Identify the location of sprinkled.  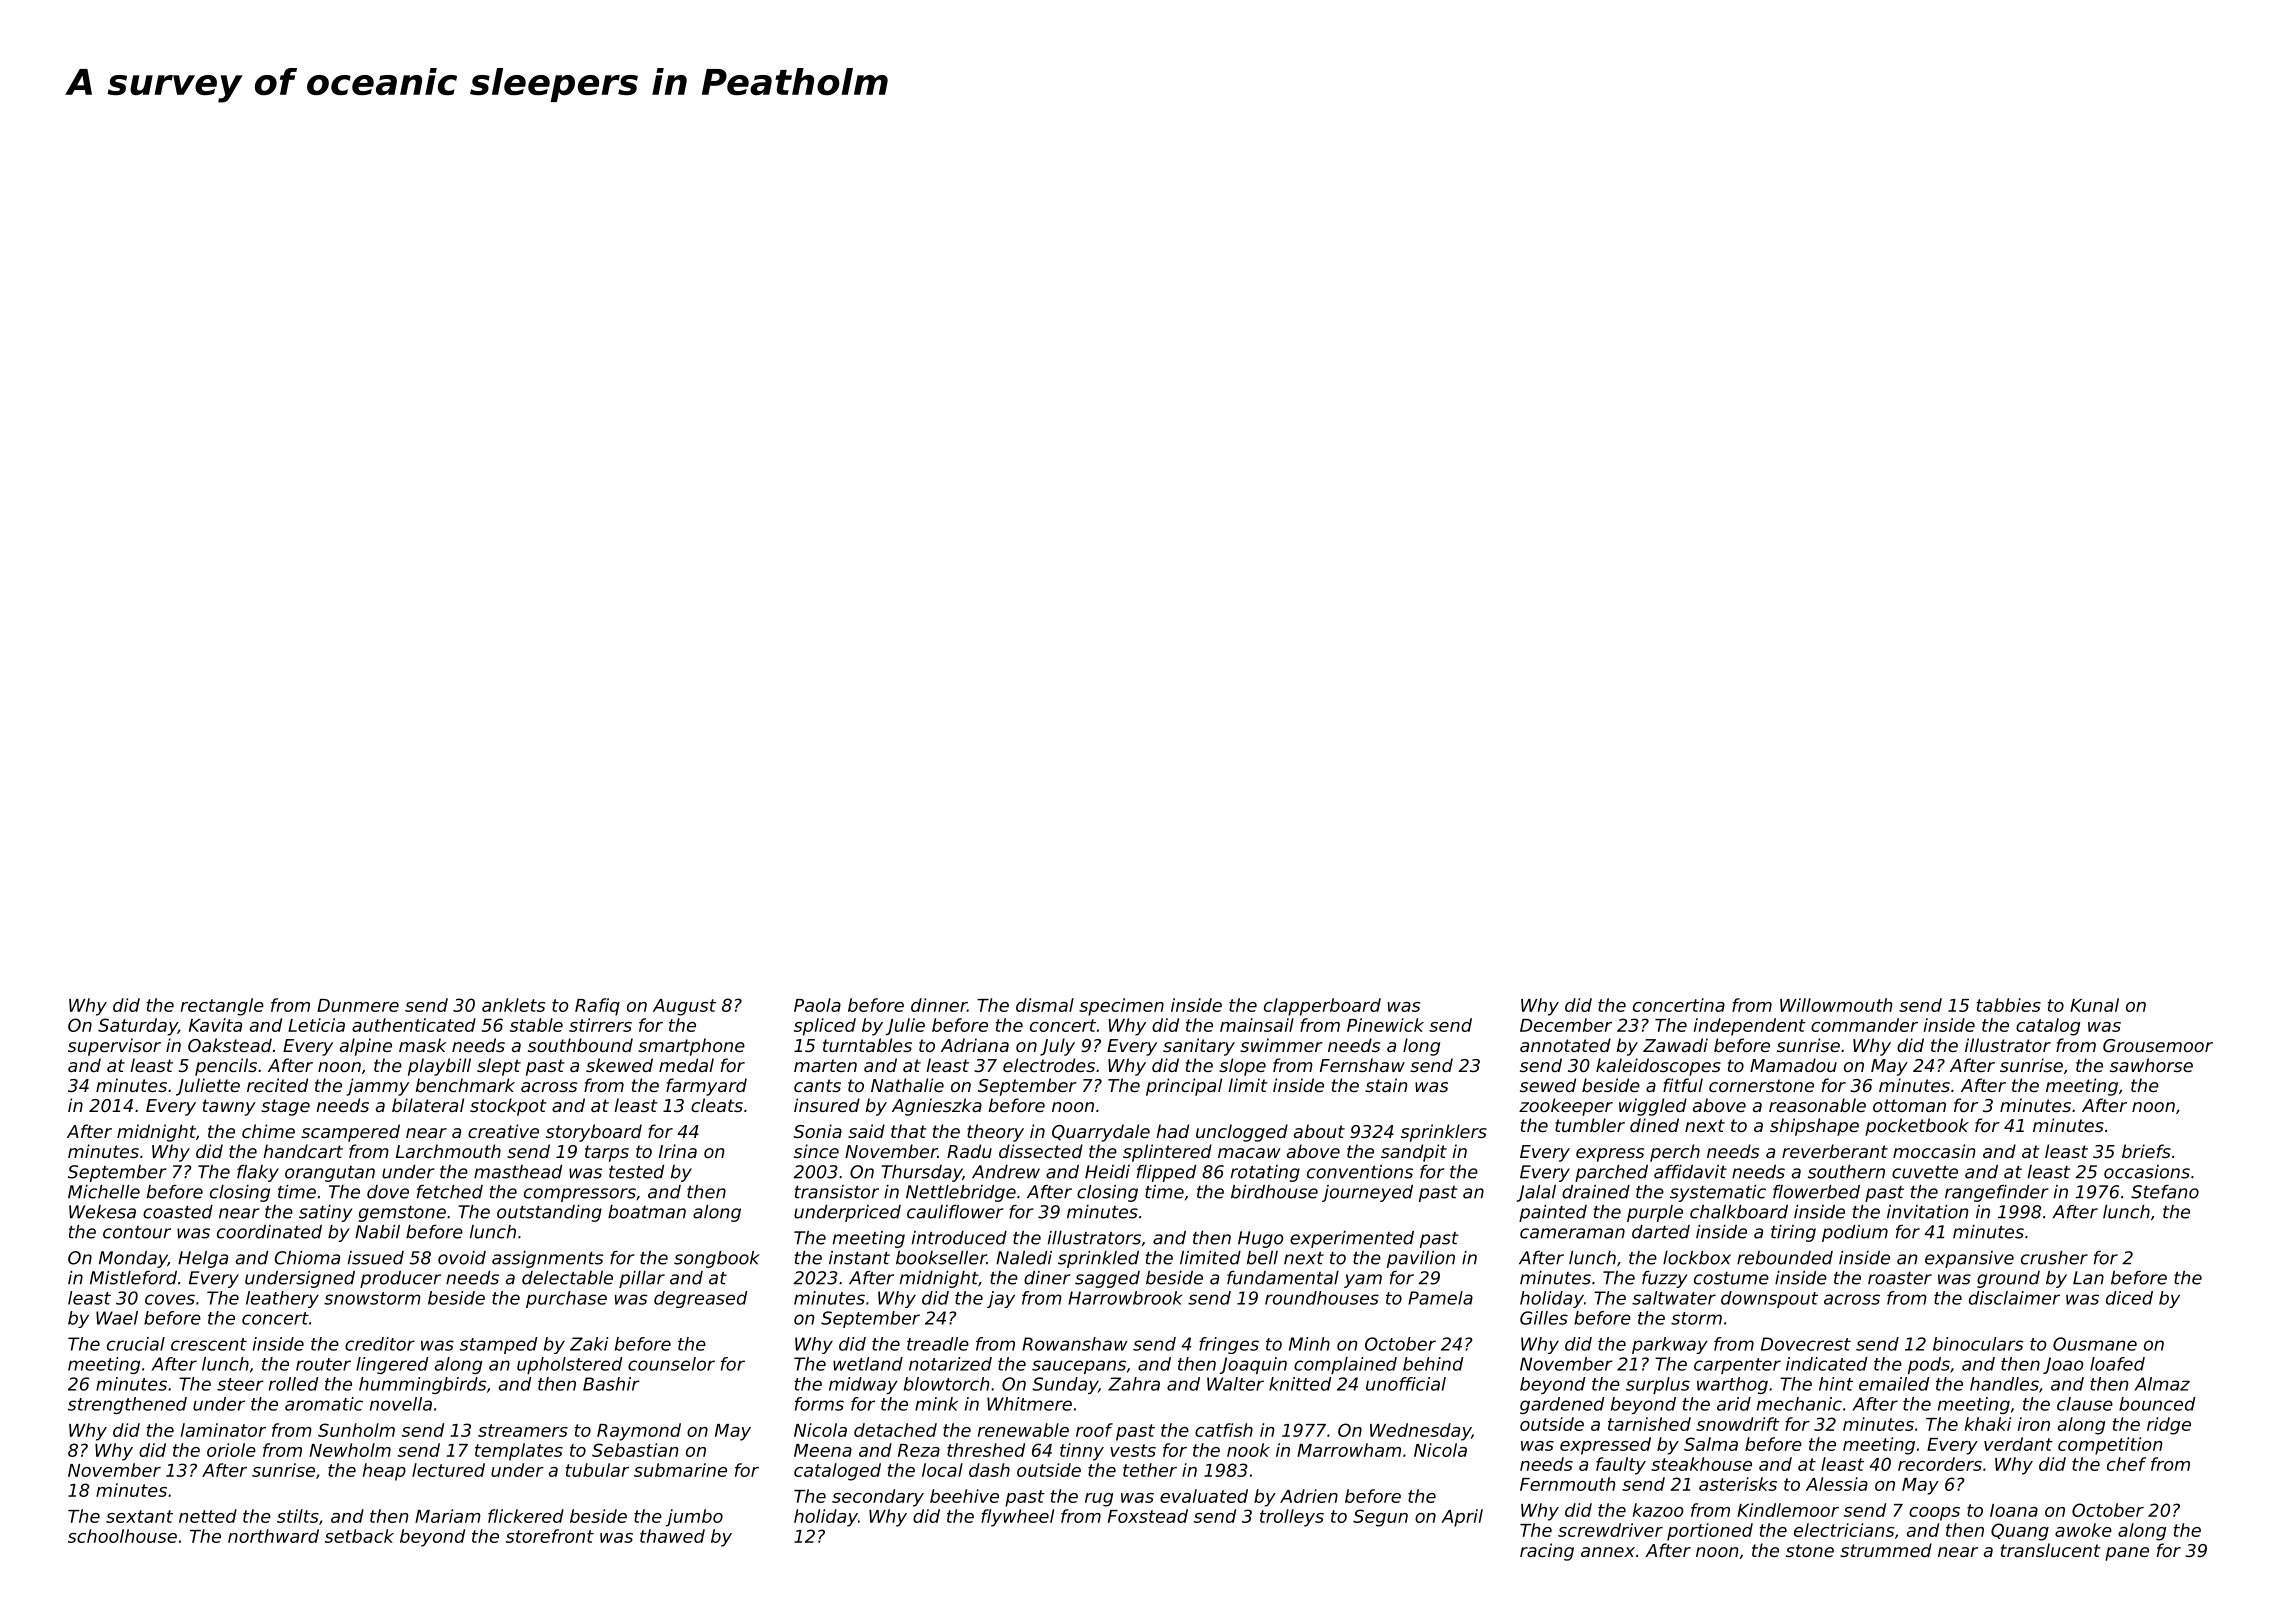
(1098, 1259).
